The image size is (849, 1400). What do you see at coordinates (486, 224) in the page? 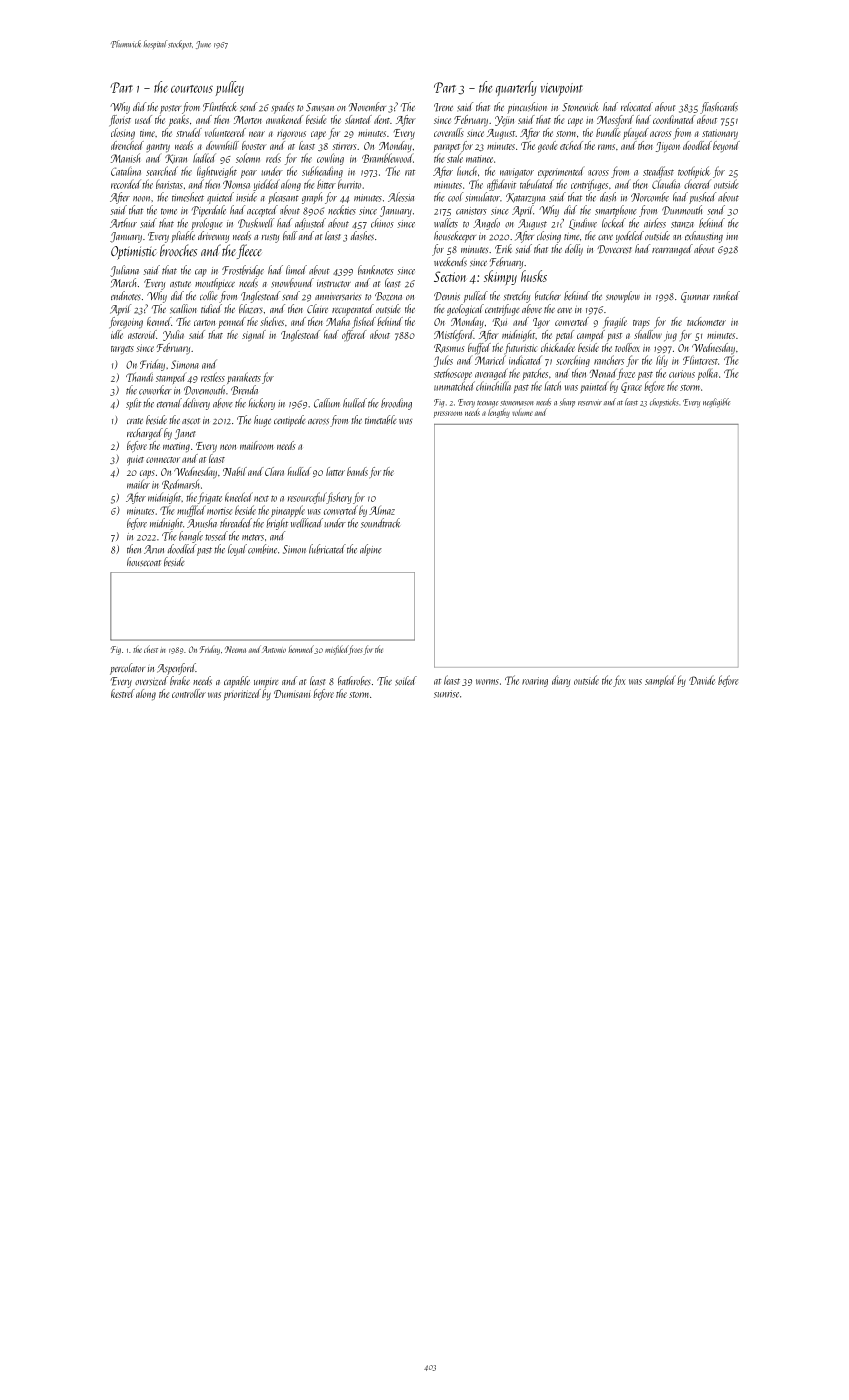
I see `Angelo` at bounding box center [486, 224].
